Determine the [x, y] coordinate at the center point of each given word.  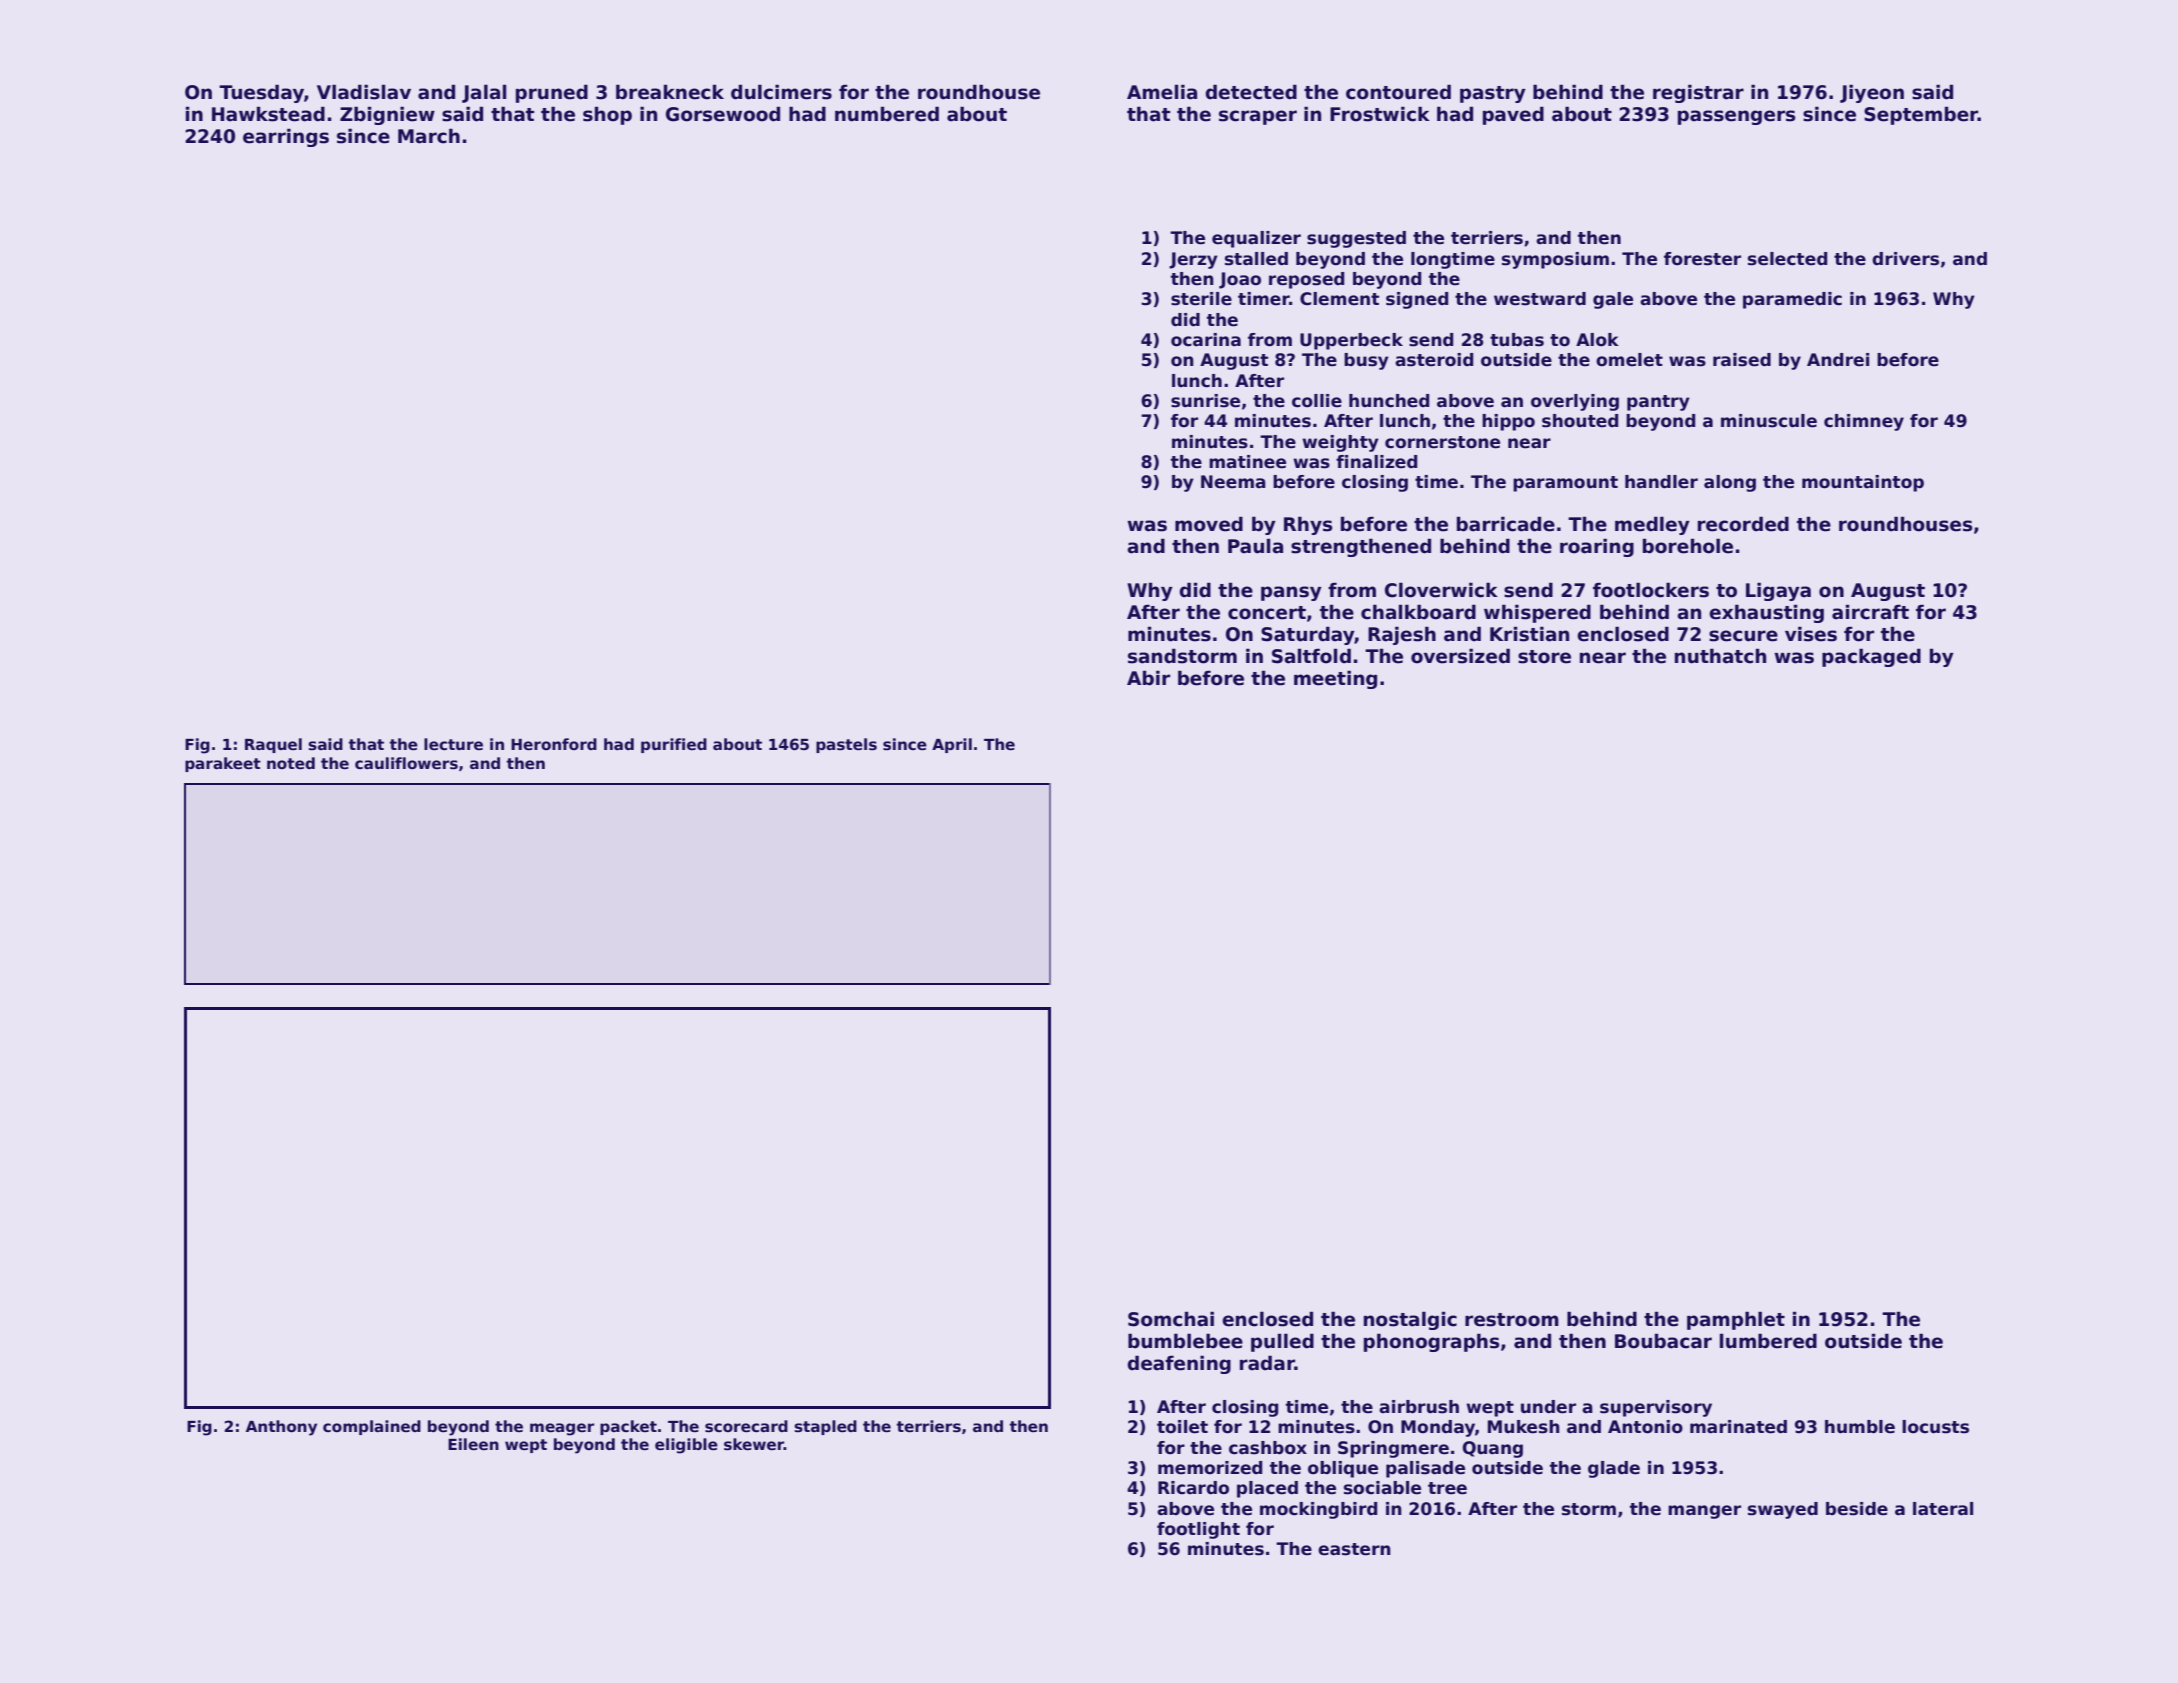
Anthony [281, 1428]
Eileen [473, 1444]
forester [1702, 259]
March [429, 136]
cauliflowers [406, 763]
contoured [1398, 92]
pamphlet [1736, 1320]
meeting [1335, 679]
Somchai [1171, 1319]
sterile [1201, 299]
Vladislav [364, 92]
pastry [1493, 94]
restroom [1512, 1320]
